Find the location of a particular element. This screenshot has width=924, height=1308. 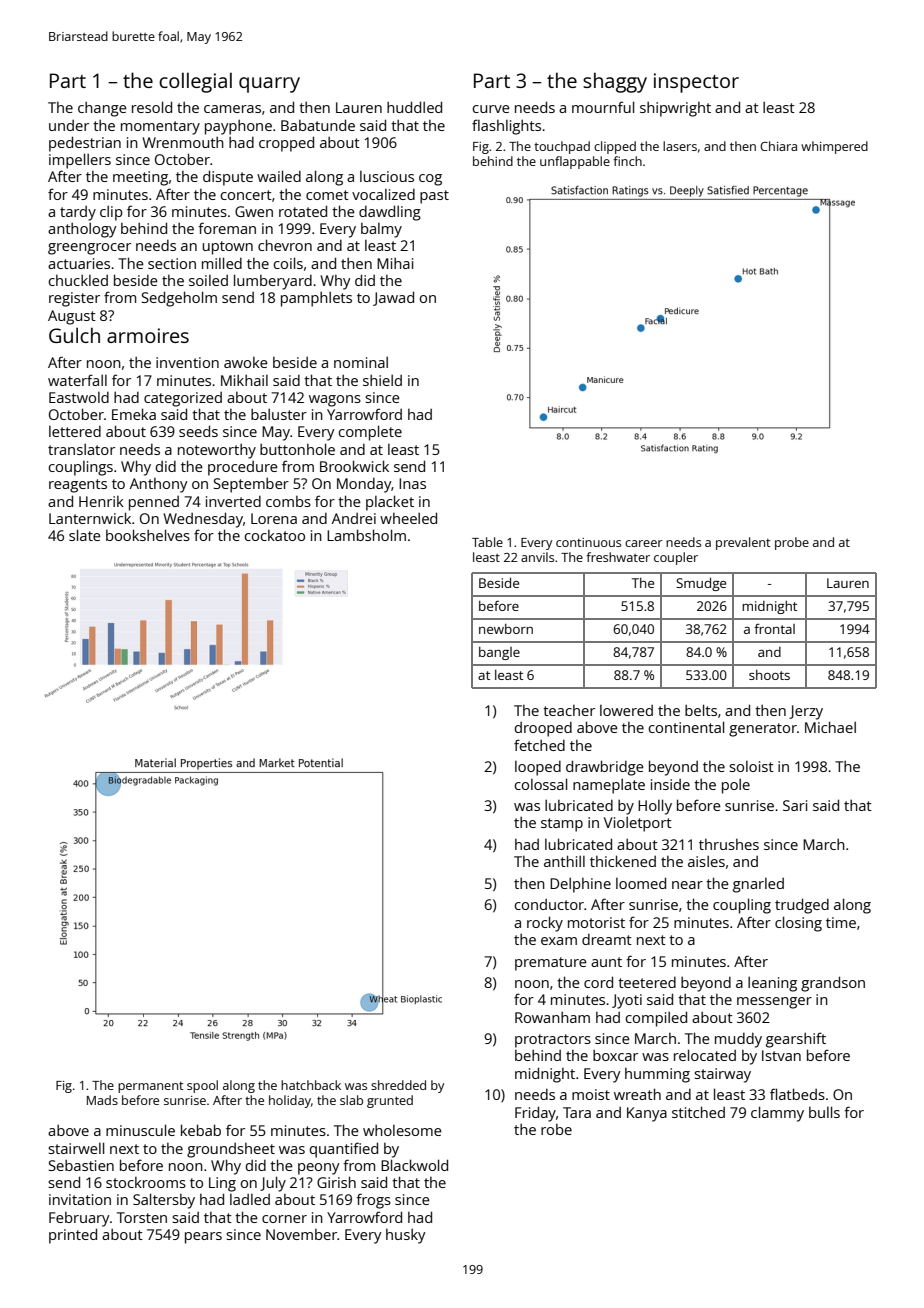

inspector is located at coordinates (696, 83).
